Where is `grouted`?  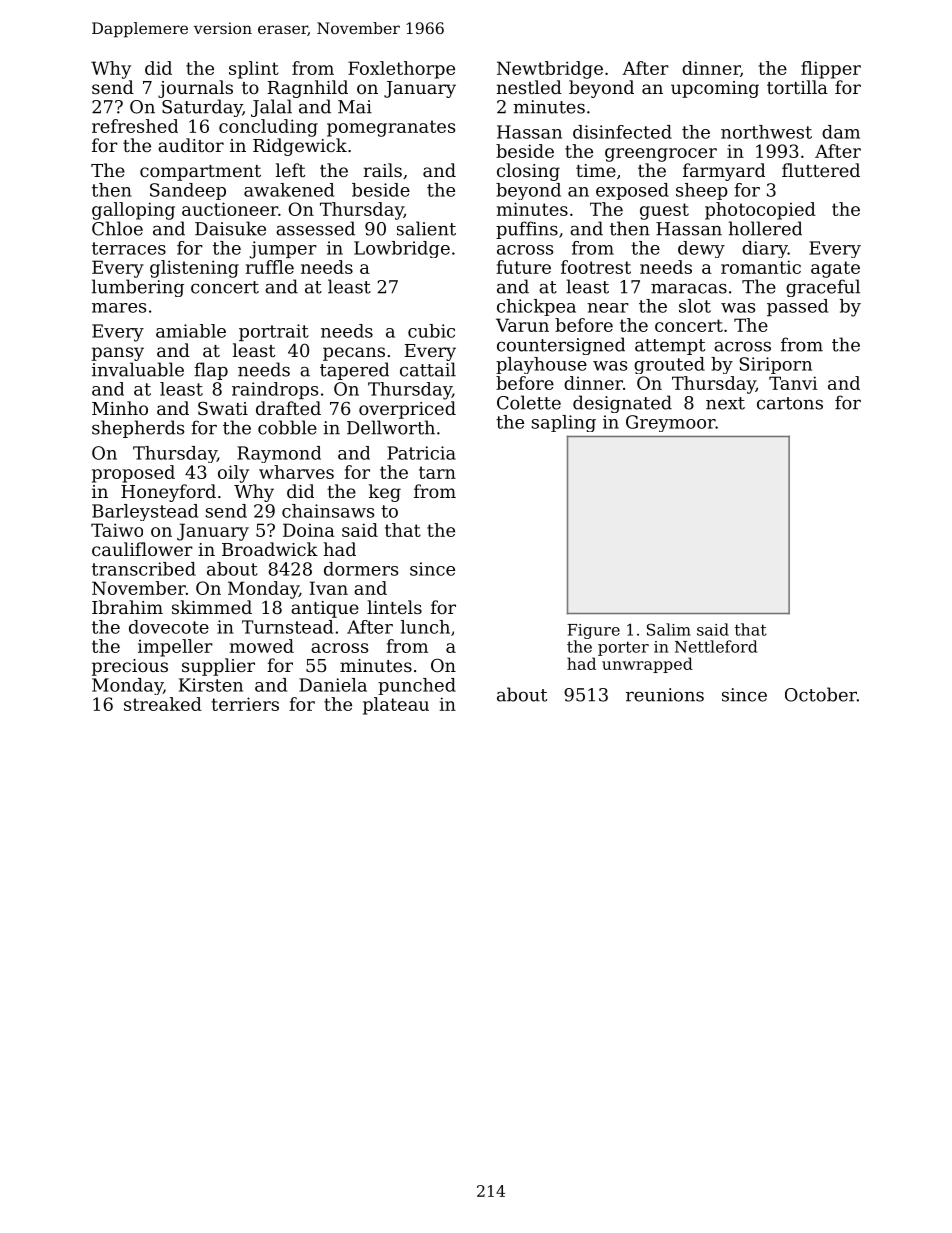
grouted is located at coordinates (669, 365).
